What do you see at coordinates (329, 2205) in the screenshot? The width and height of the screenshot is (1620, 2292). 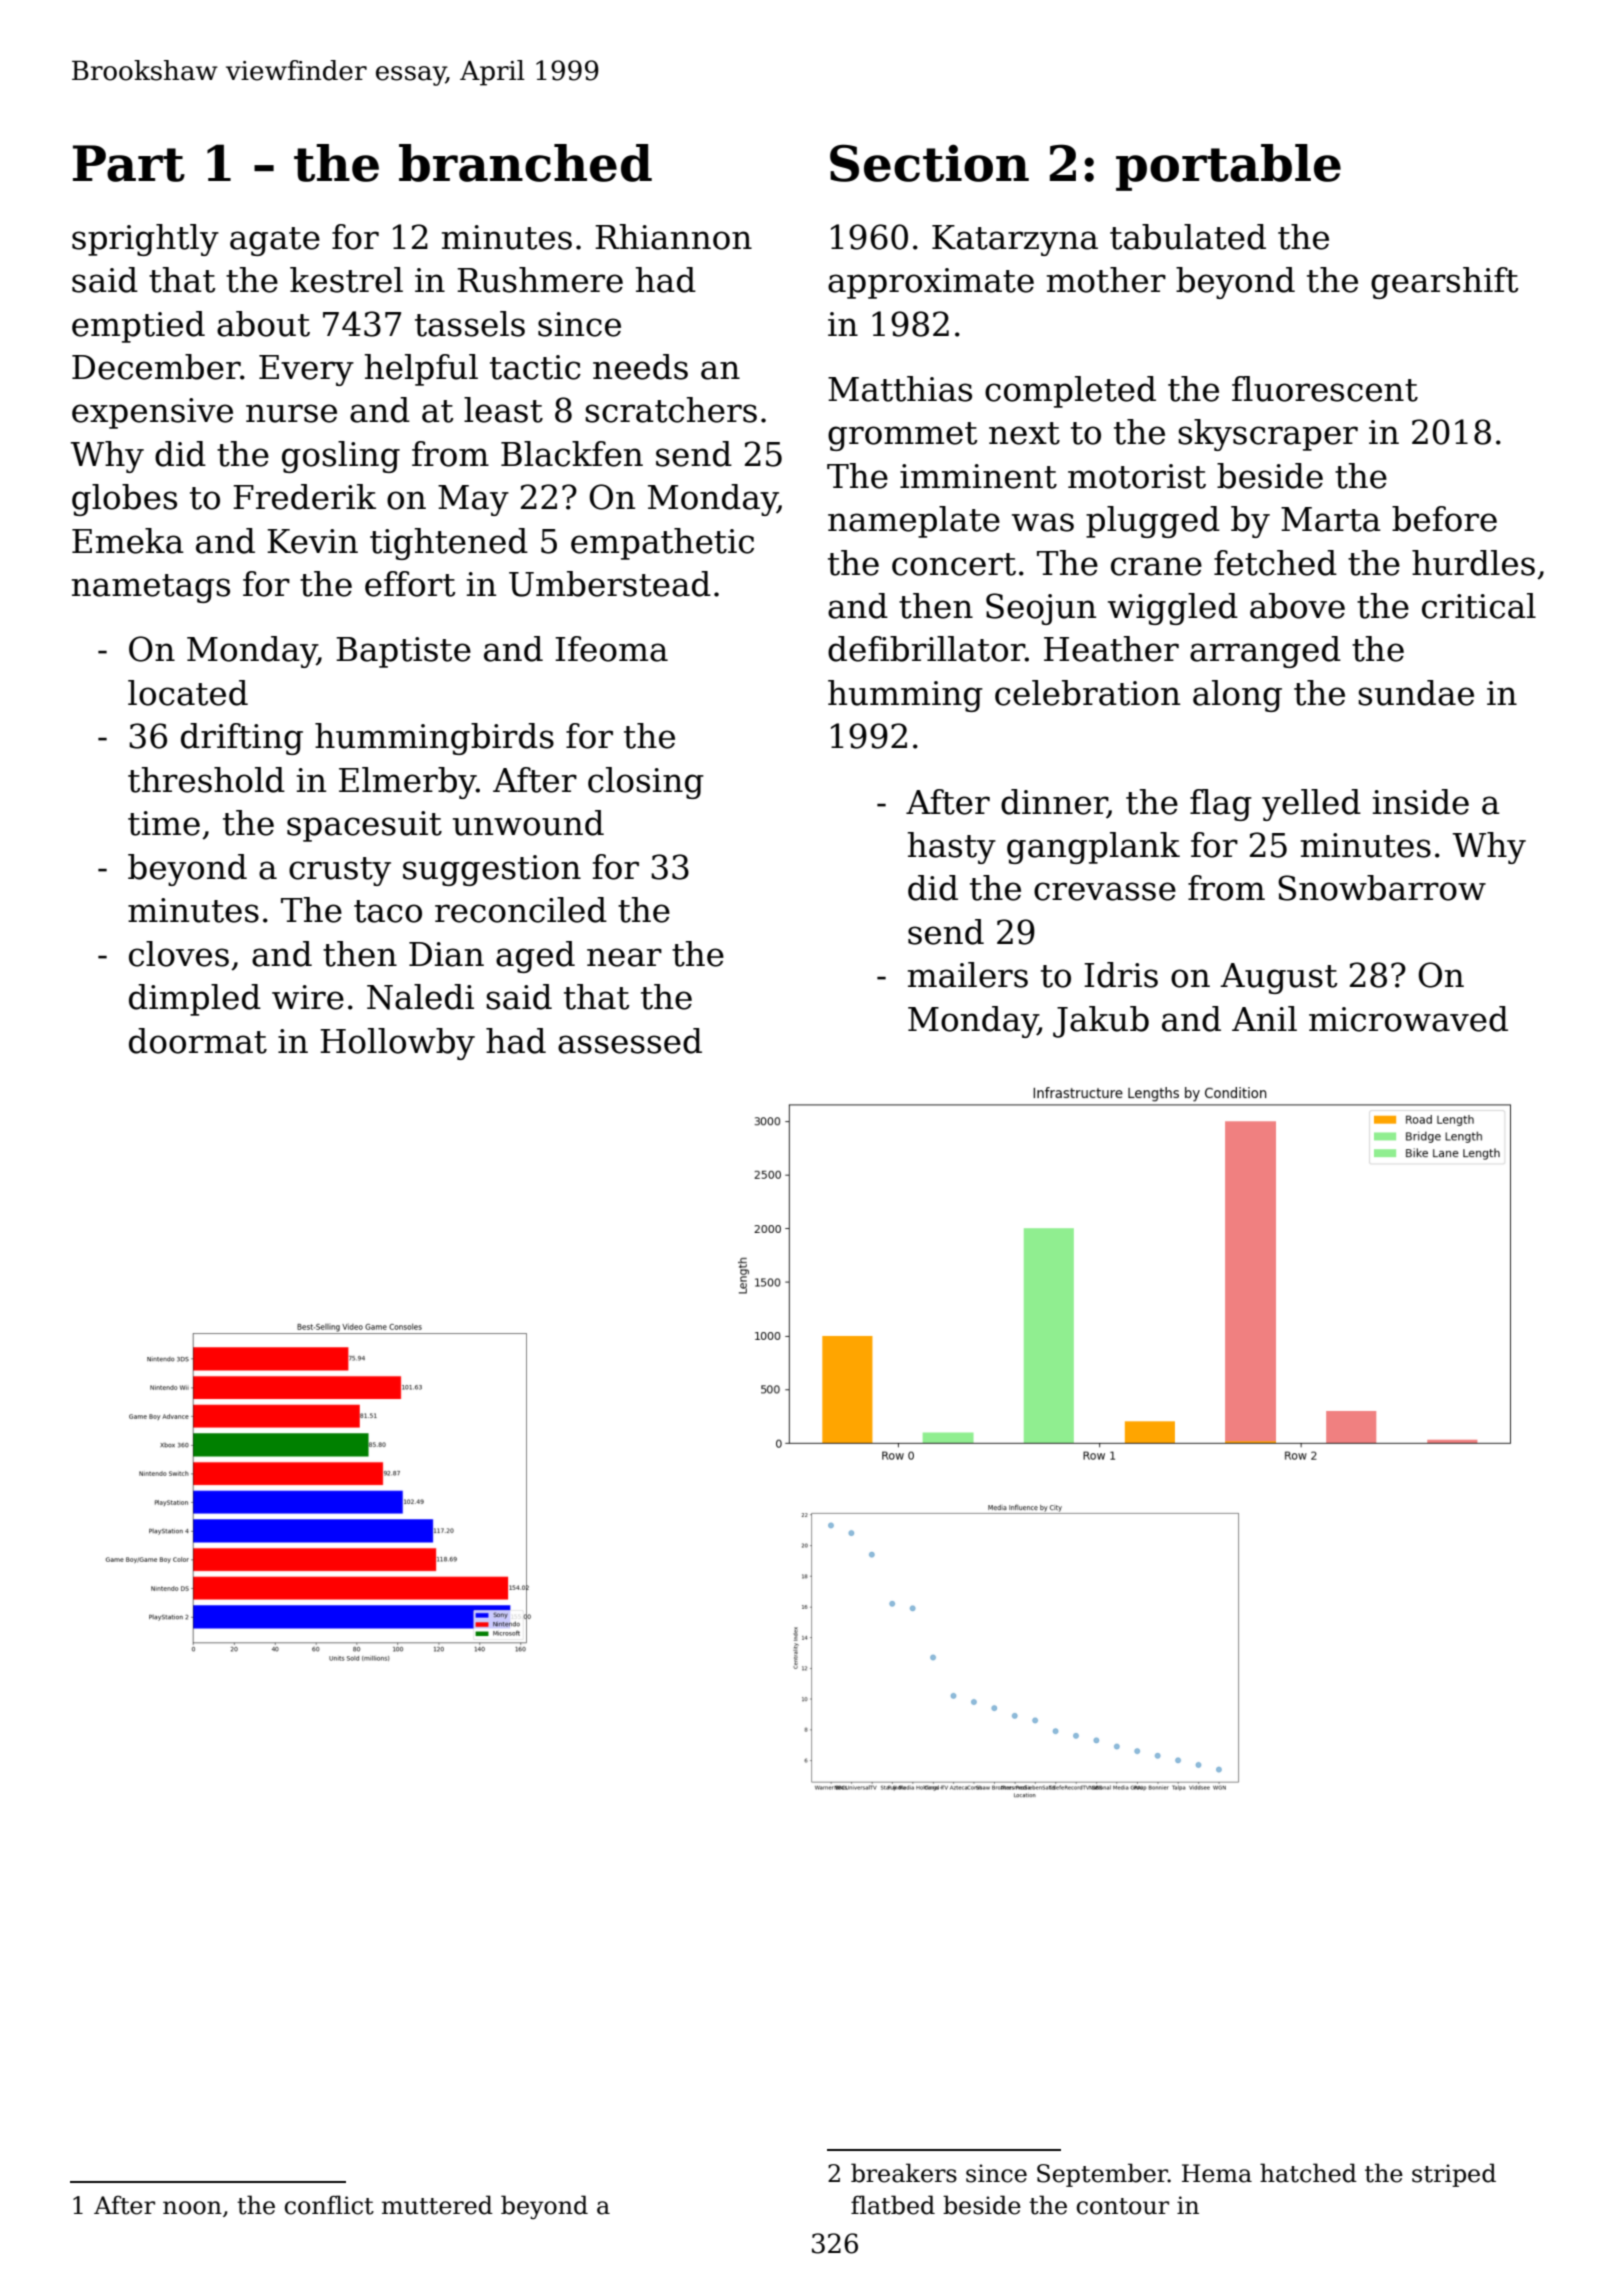 I see `conflict` at bounding box center [329, 2205].
